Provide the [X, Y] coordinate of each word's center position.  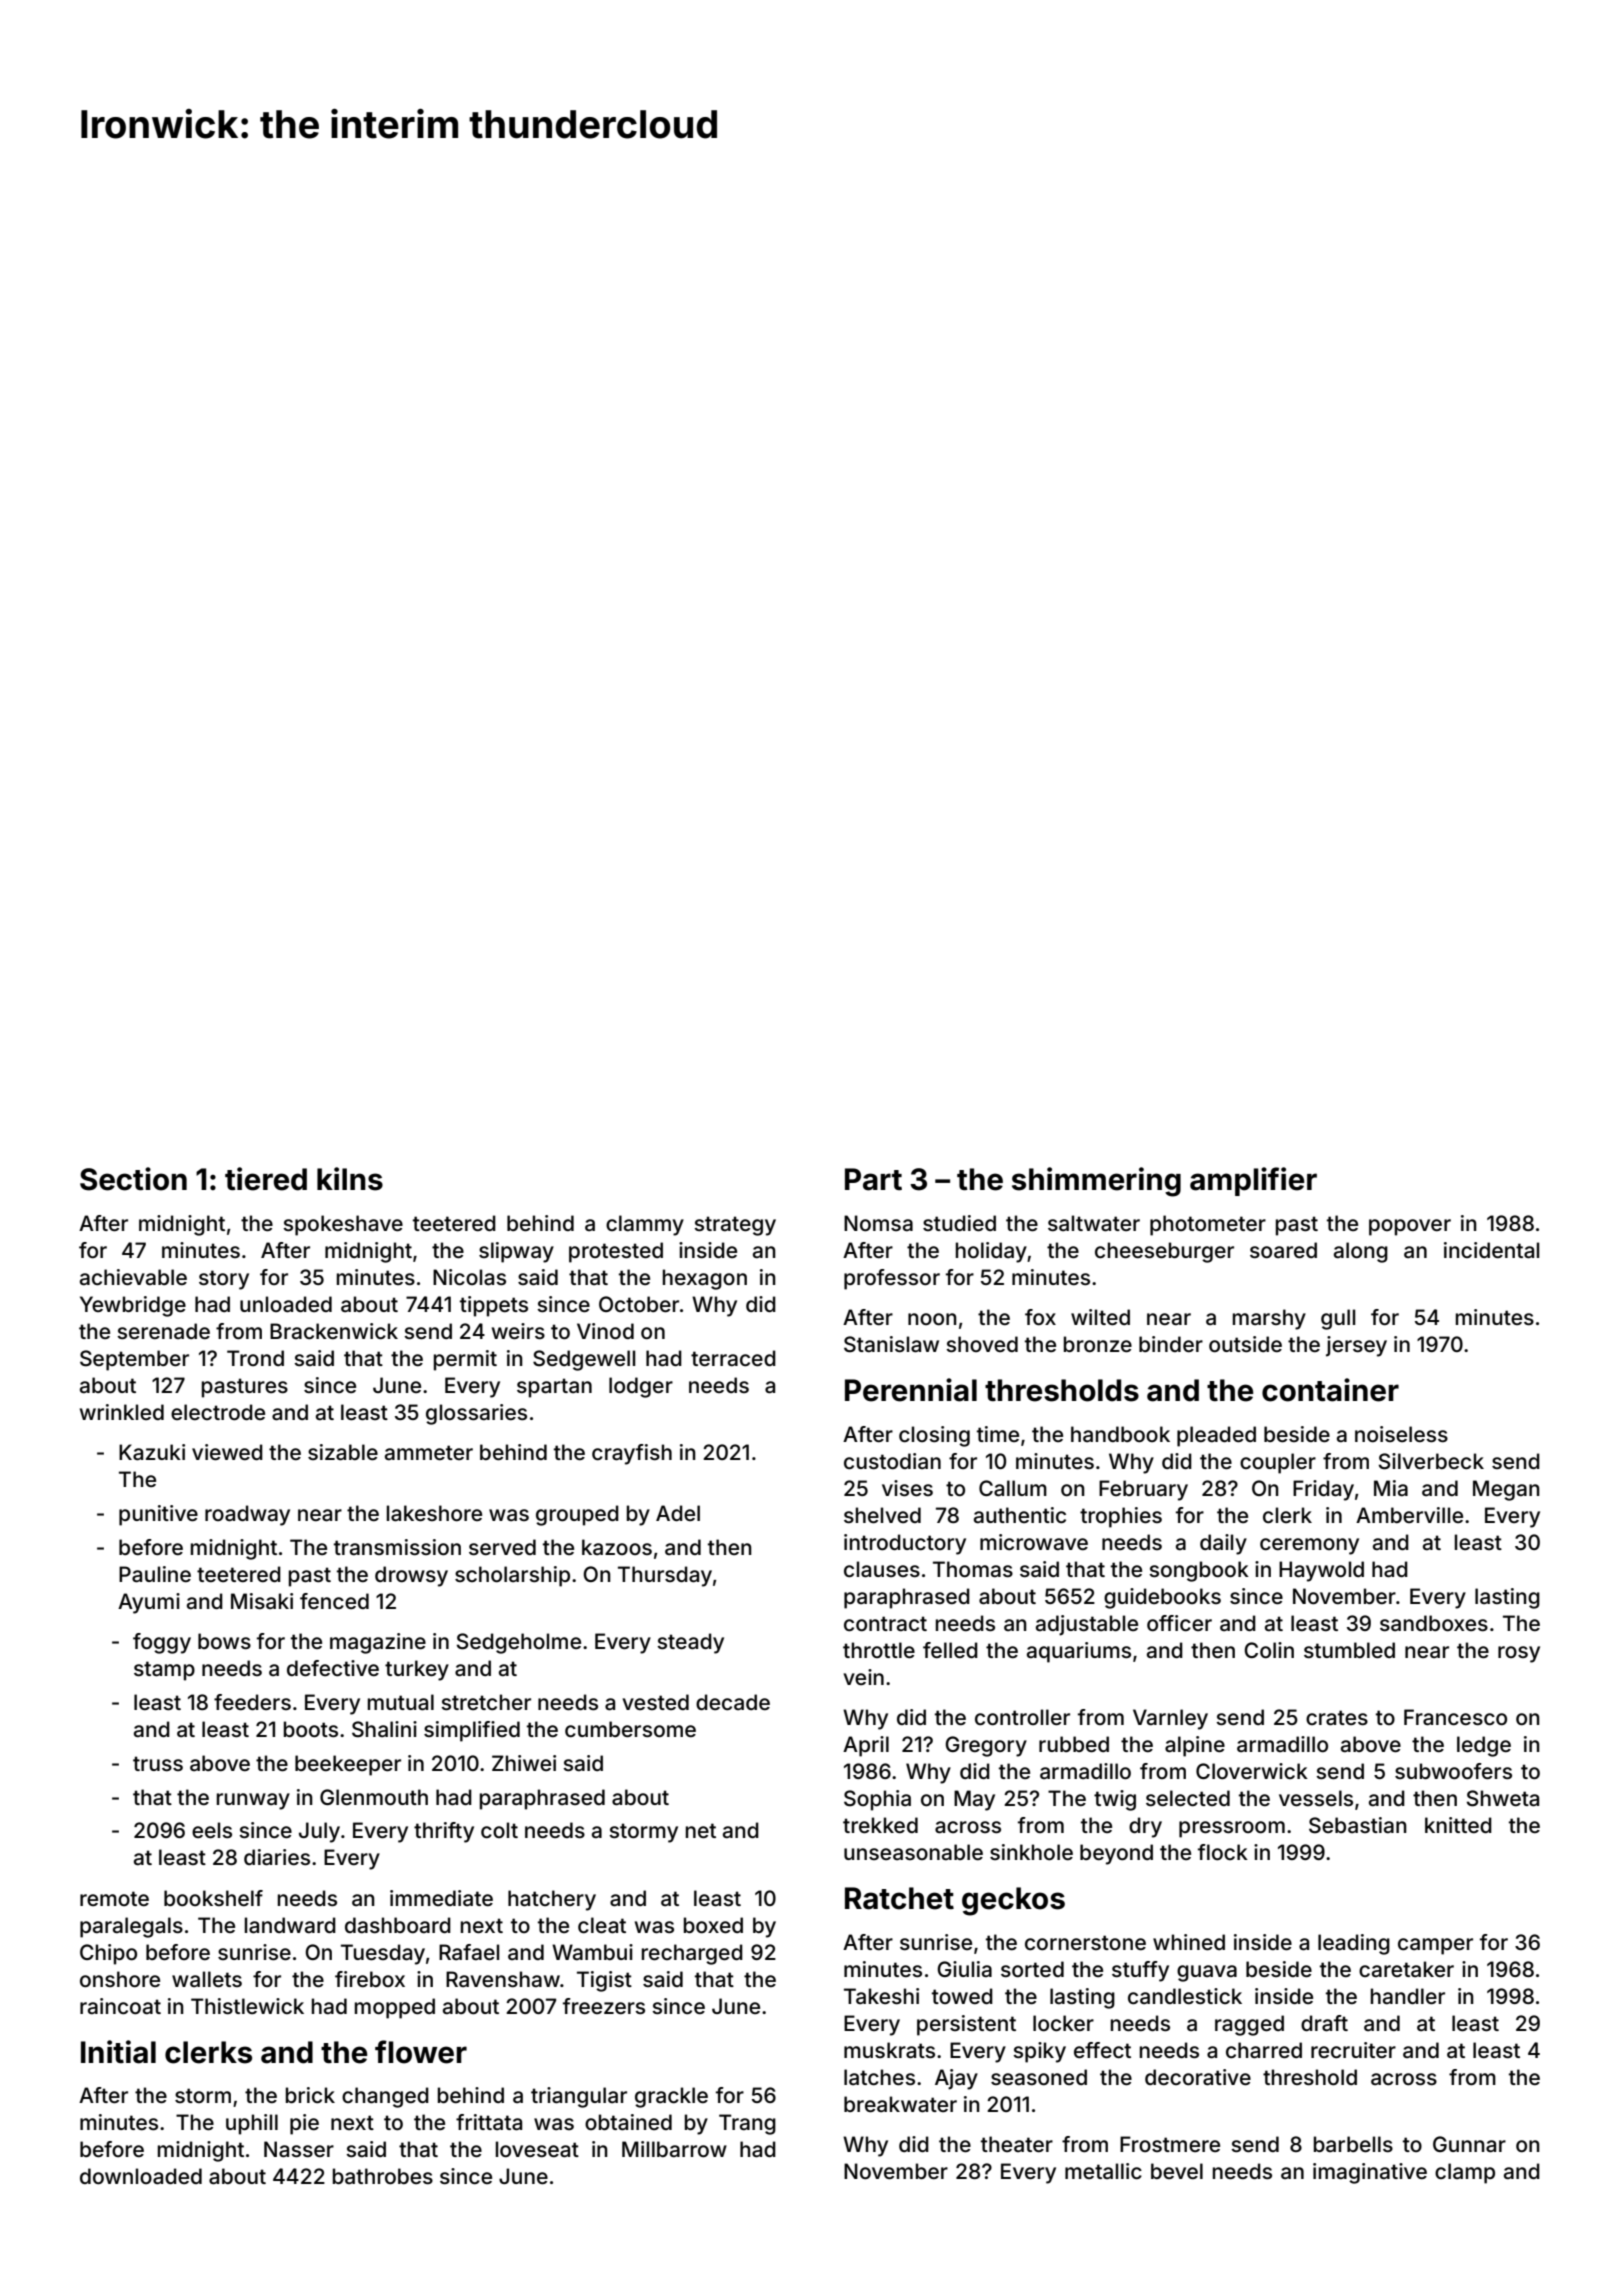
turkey [417, 1670]
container [1330, 1390]
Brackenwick [334, 1331]
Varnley [1170, 1719]
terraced [733, 1358]
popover [1410, 1227]
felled [950, 1650]
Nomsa [878, 1223]
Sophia [877, 1800]
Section [133, 1179]
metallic [1103, 2171]
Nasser [299, 2149]
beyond [1116, 1854]
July [319, 1832]
